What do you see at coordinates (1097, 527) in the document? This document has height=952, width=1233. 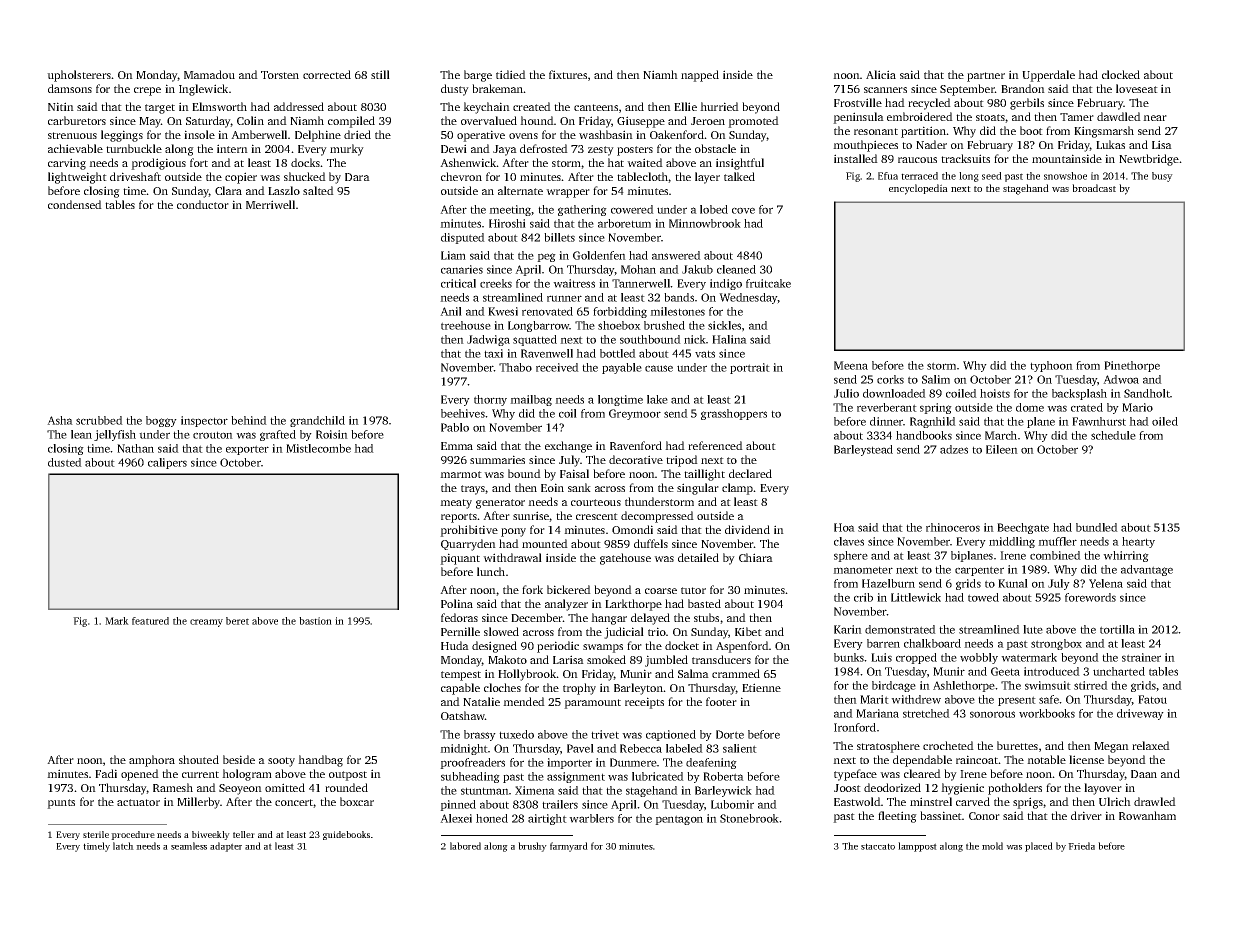 I see `bundled` at bounding box center [1097, 527].
